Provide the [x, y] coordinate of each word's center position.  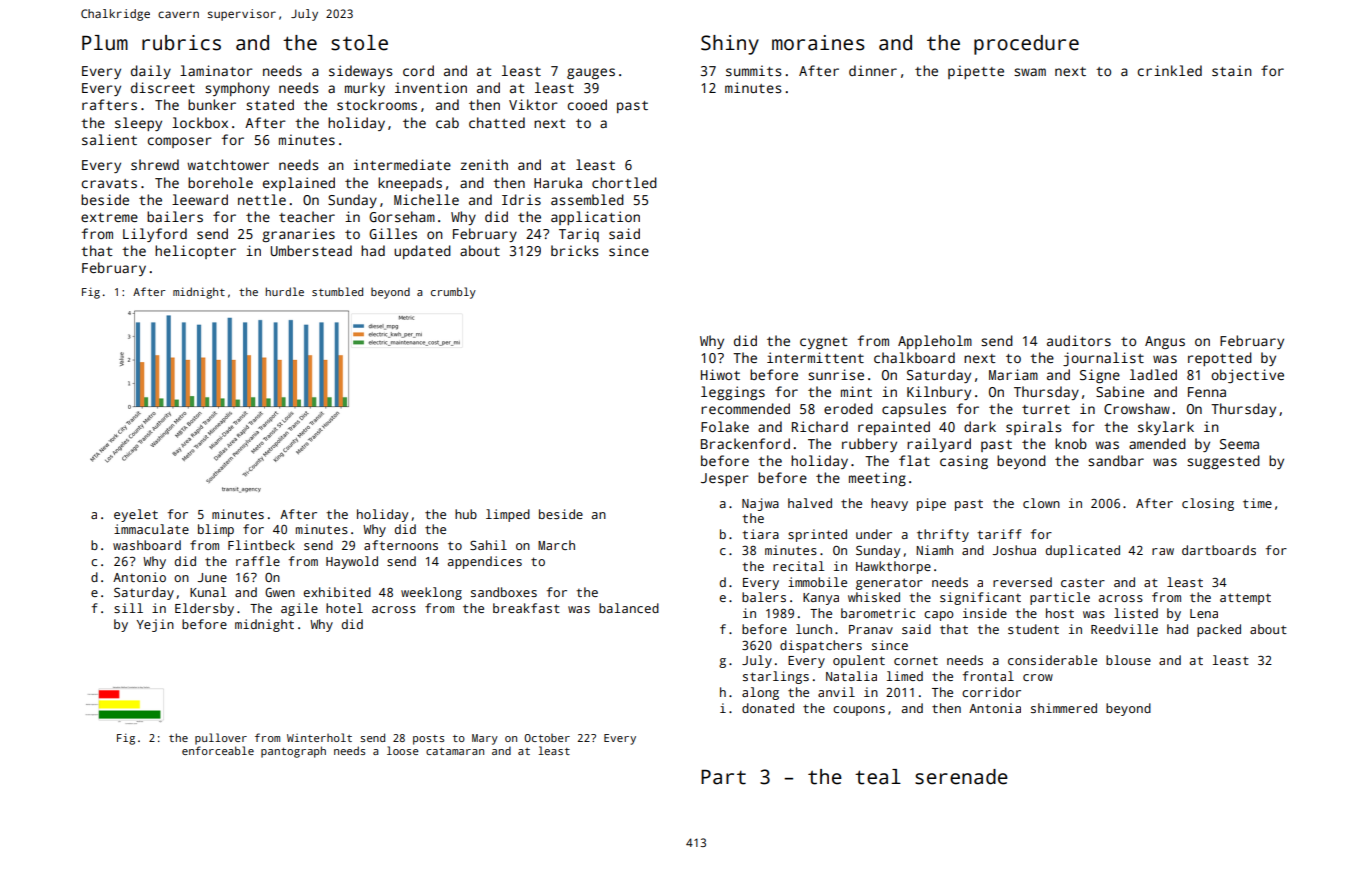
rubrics [181, 43]
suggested [1223, 462]
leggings [733, 393]
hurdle [285, 291]
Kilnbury [939, 393]
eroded [848, 408]
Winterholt [319, 737]
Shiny [730, 45]
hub [466, 514]
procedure [1026, 45]
